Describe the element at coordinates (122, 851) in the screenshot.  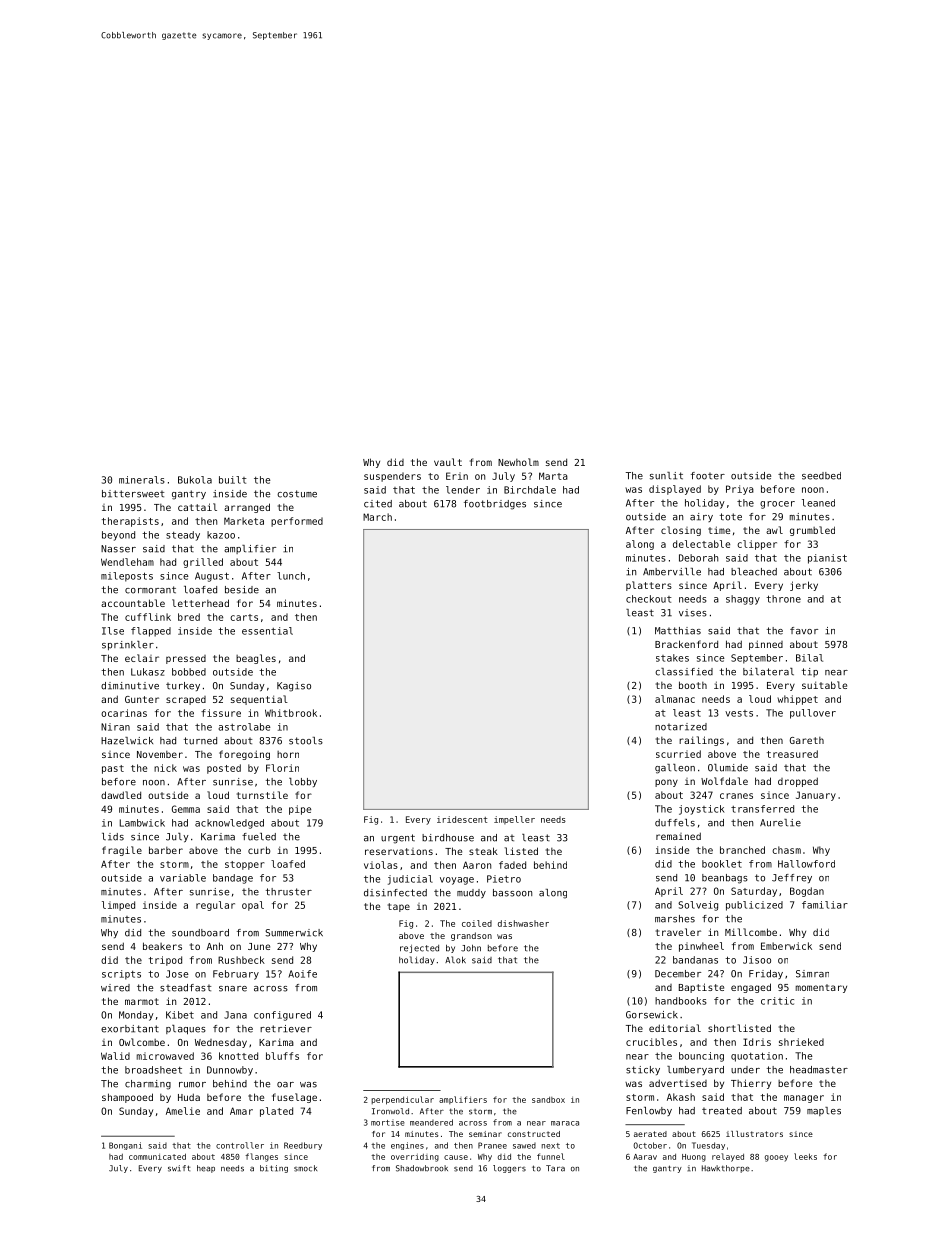
I see `fragile` at that location.
